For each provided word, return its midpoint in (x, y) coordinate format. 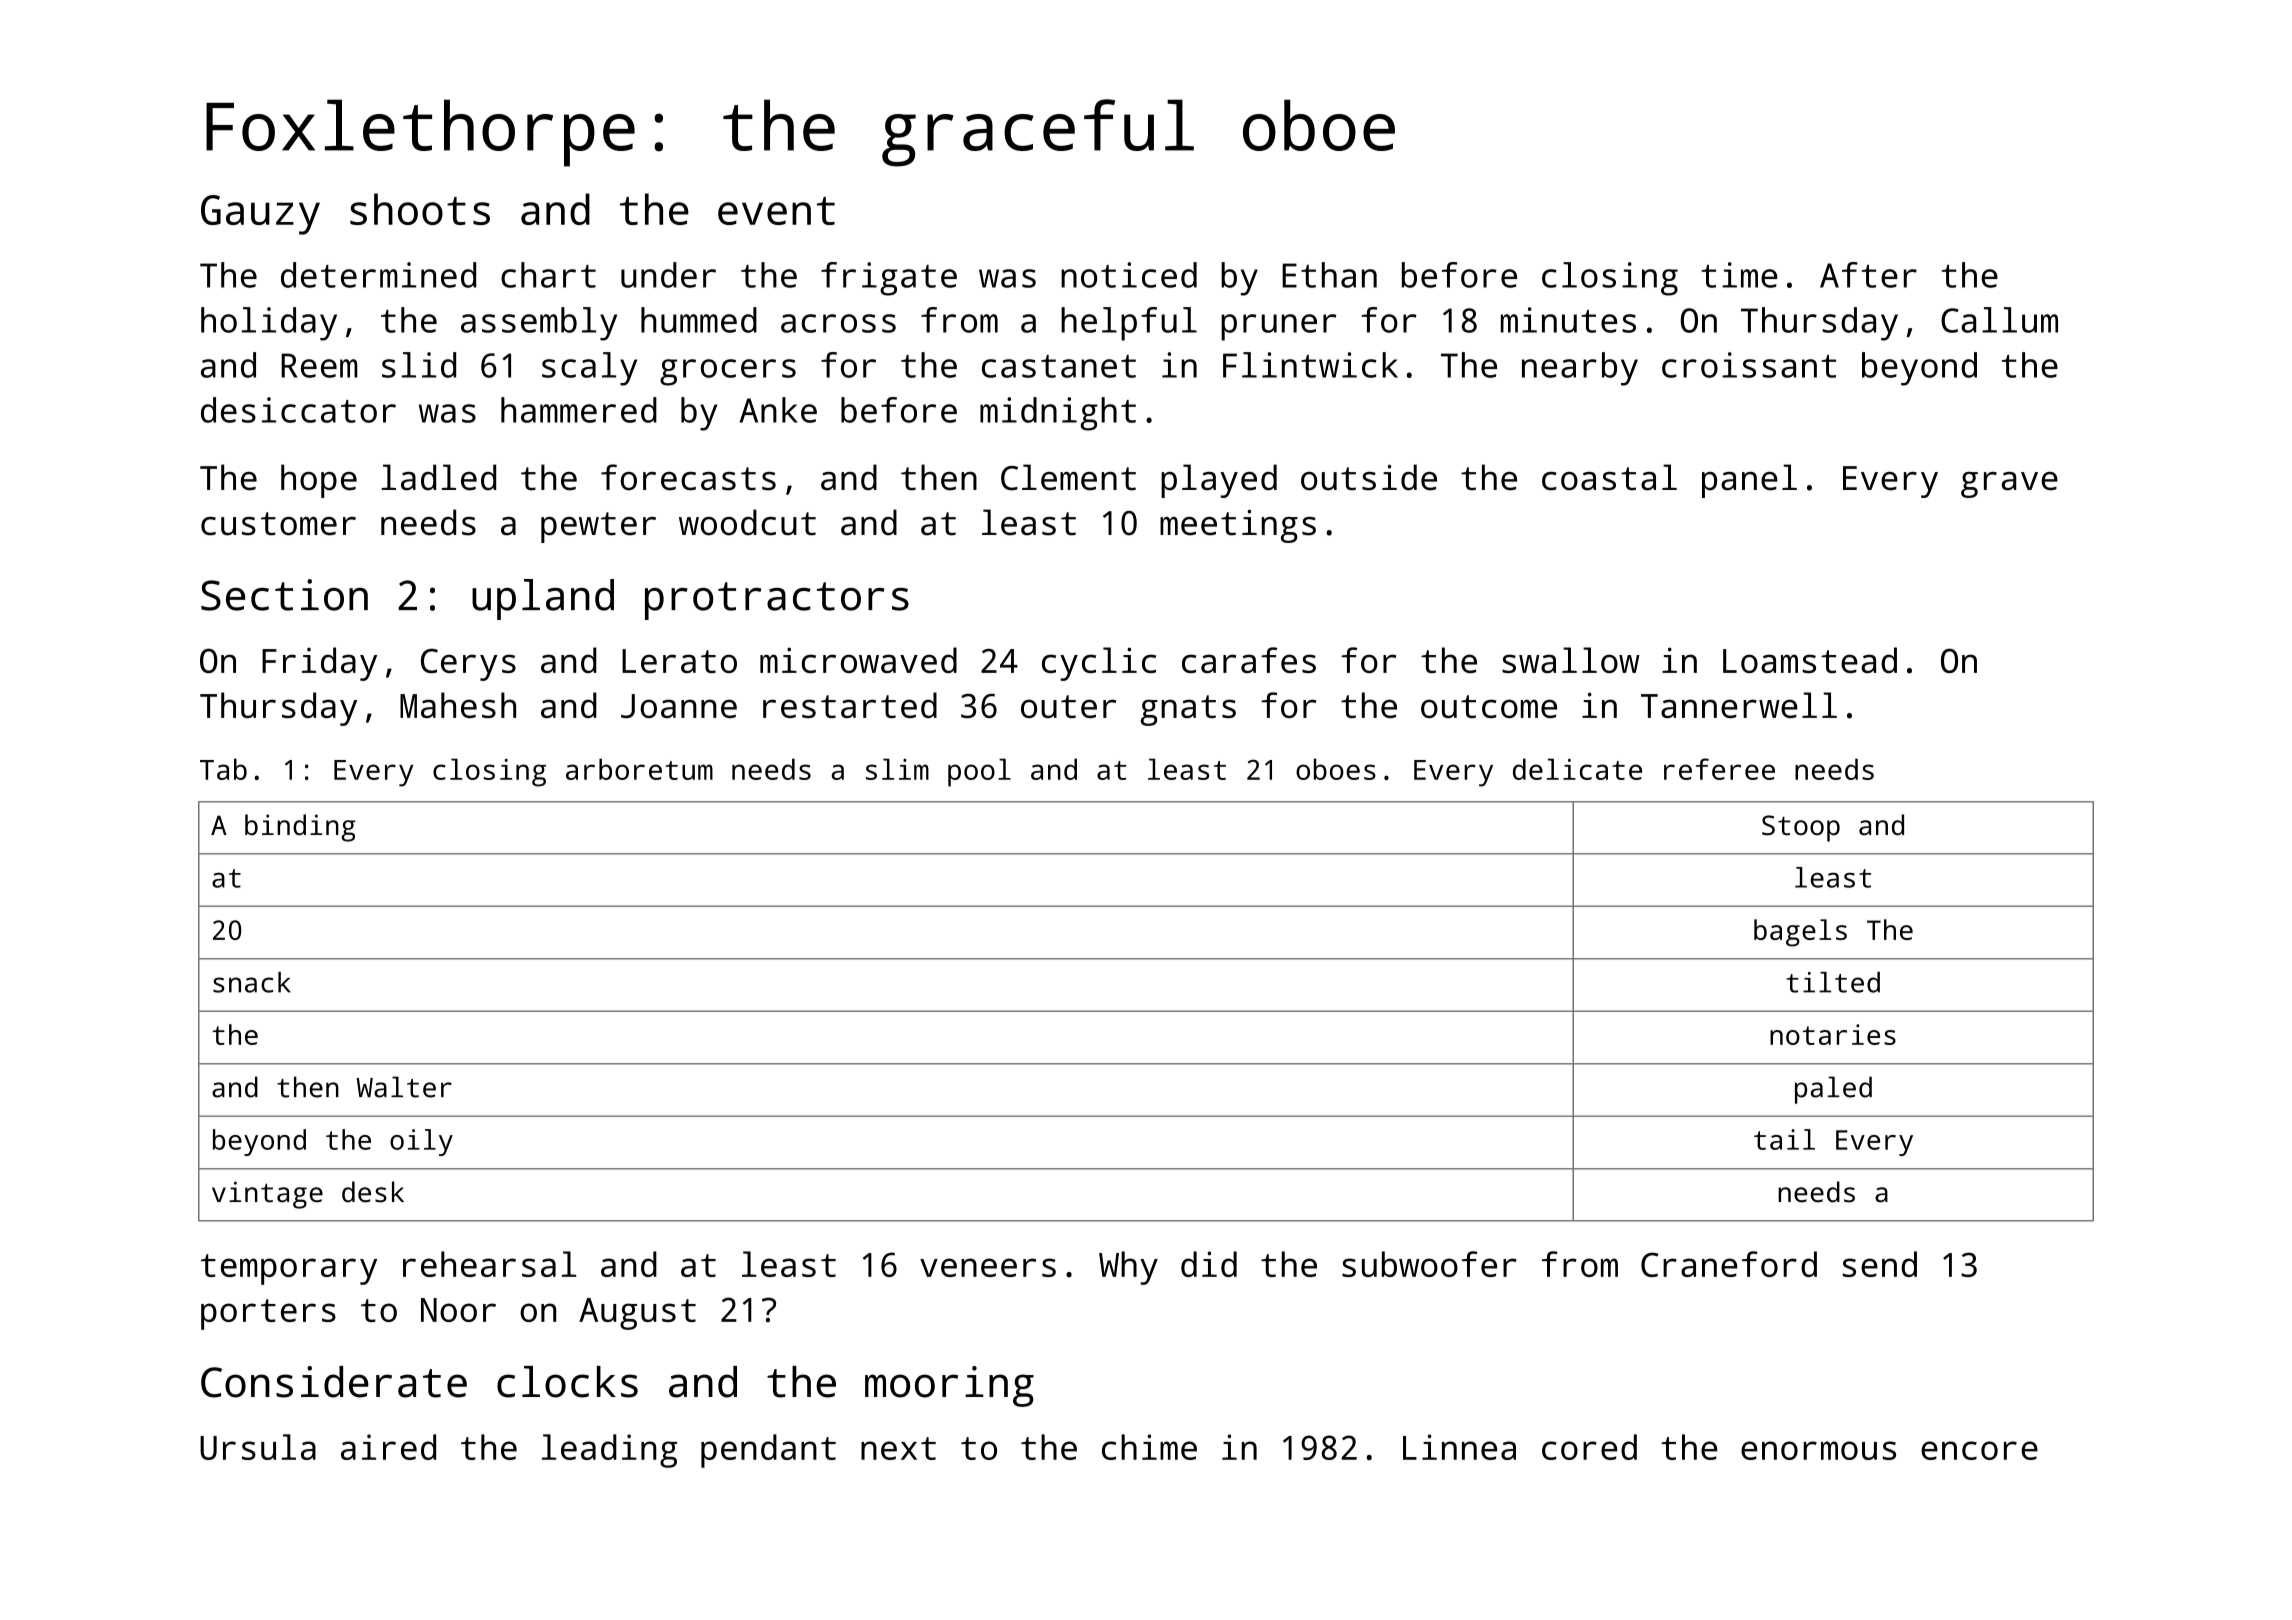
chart (548, 275)
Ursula (258, 1447)
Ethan (1329, 275)
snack (252, 982)
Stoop (1801, 828)
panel (1749, 481)
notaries (1833, 1034)
